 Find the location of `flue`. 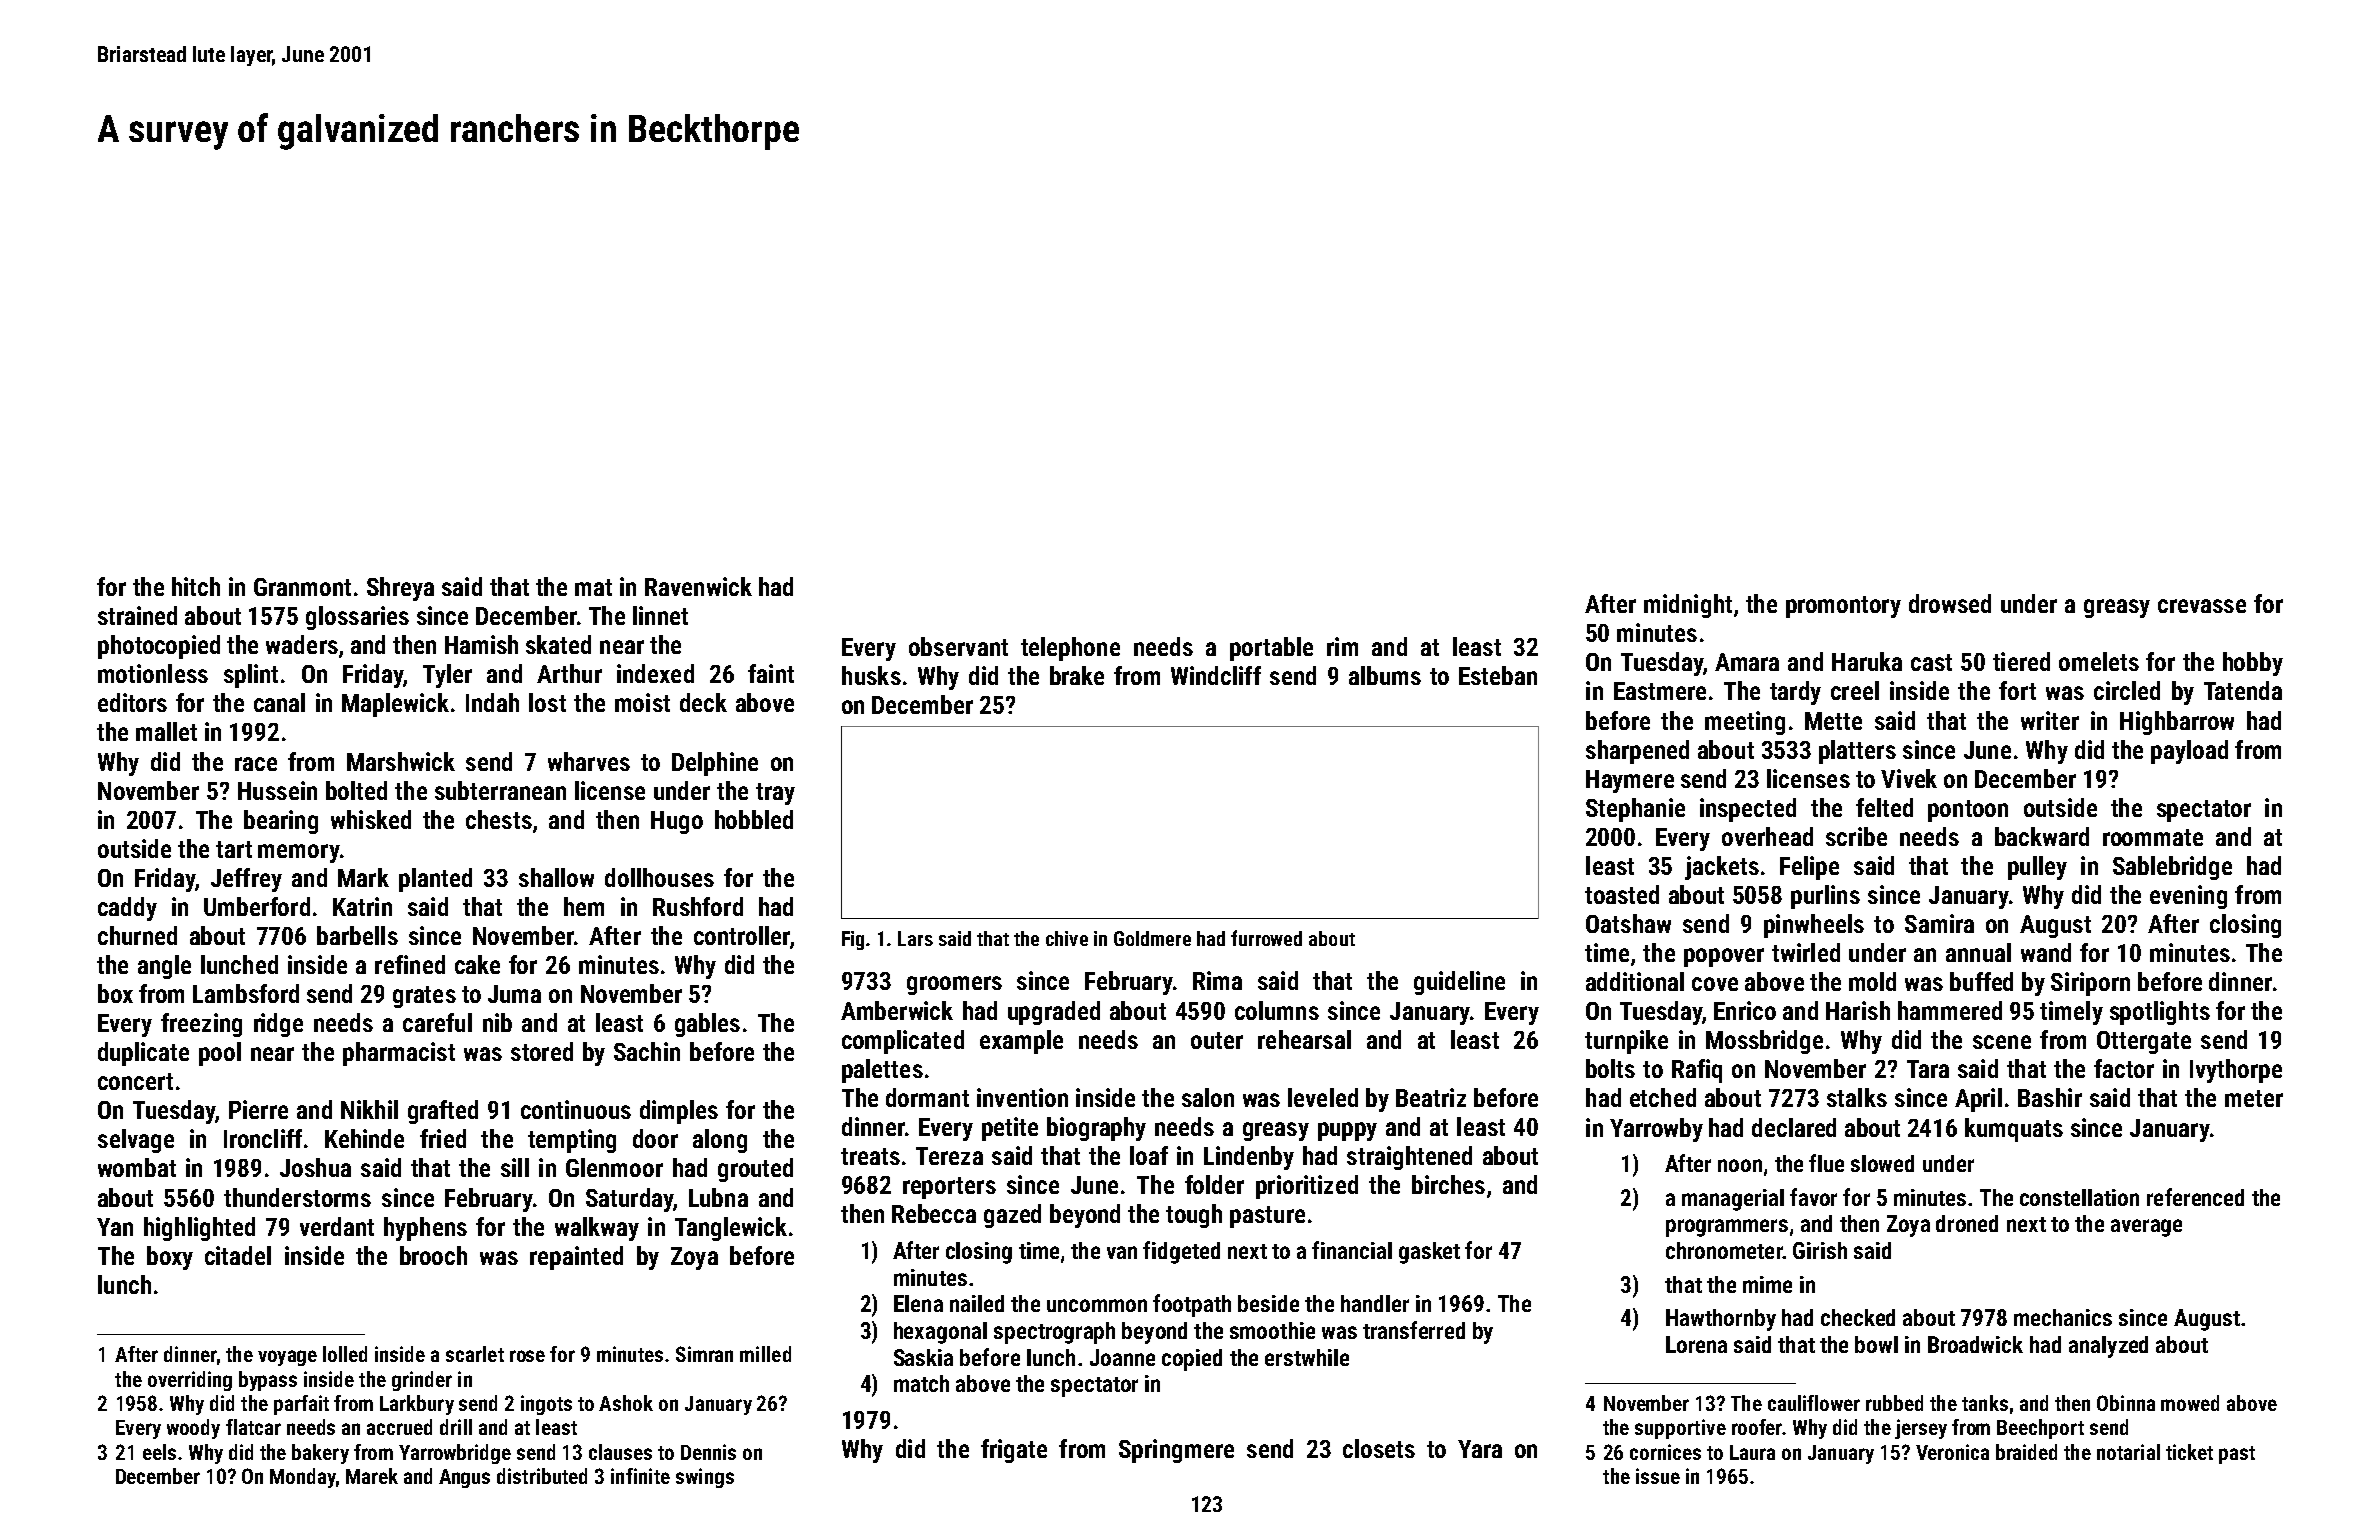

flue is located at coordinates (1826, 1163).
